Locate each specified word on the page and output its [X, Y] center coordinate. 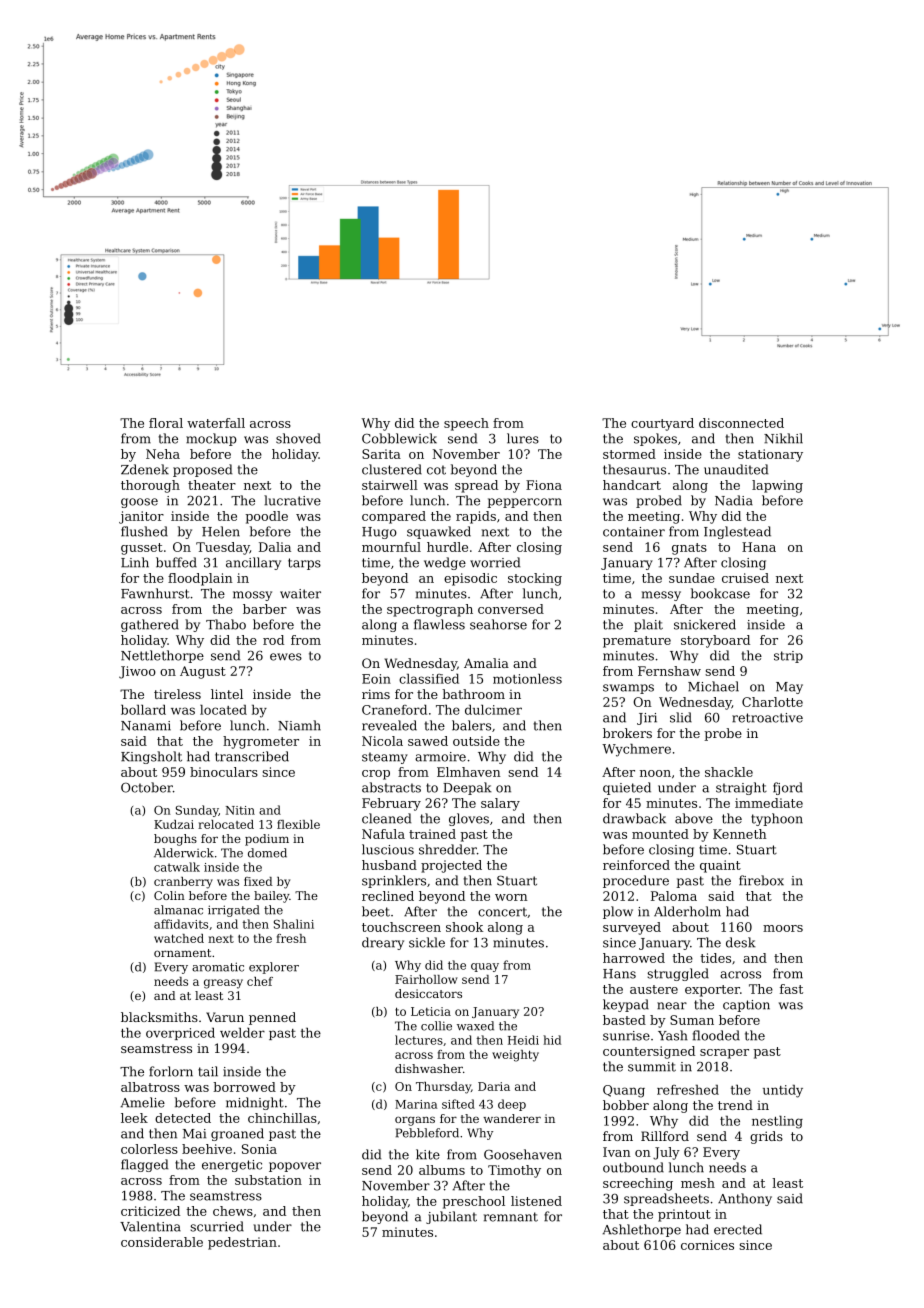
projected [451, 866]
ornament [182, 953]
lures [523, 438]
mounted [660, 834]
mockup [211, 439]
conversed [511, 609]
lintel [227, 694]
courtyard [662, 424]
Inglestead [737, 532]
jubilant [451, 1217]
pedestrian [242, 1243]
